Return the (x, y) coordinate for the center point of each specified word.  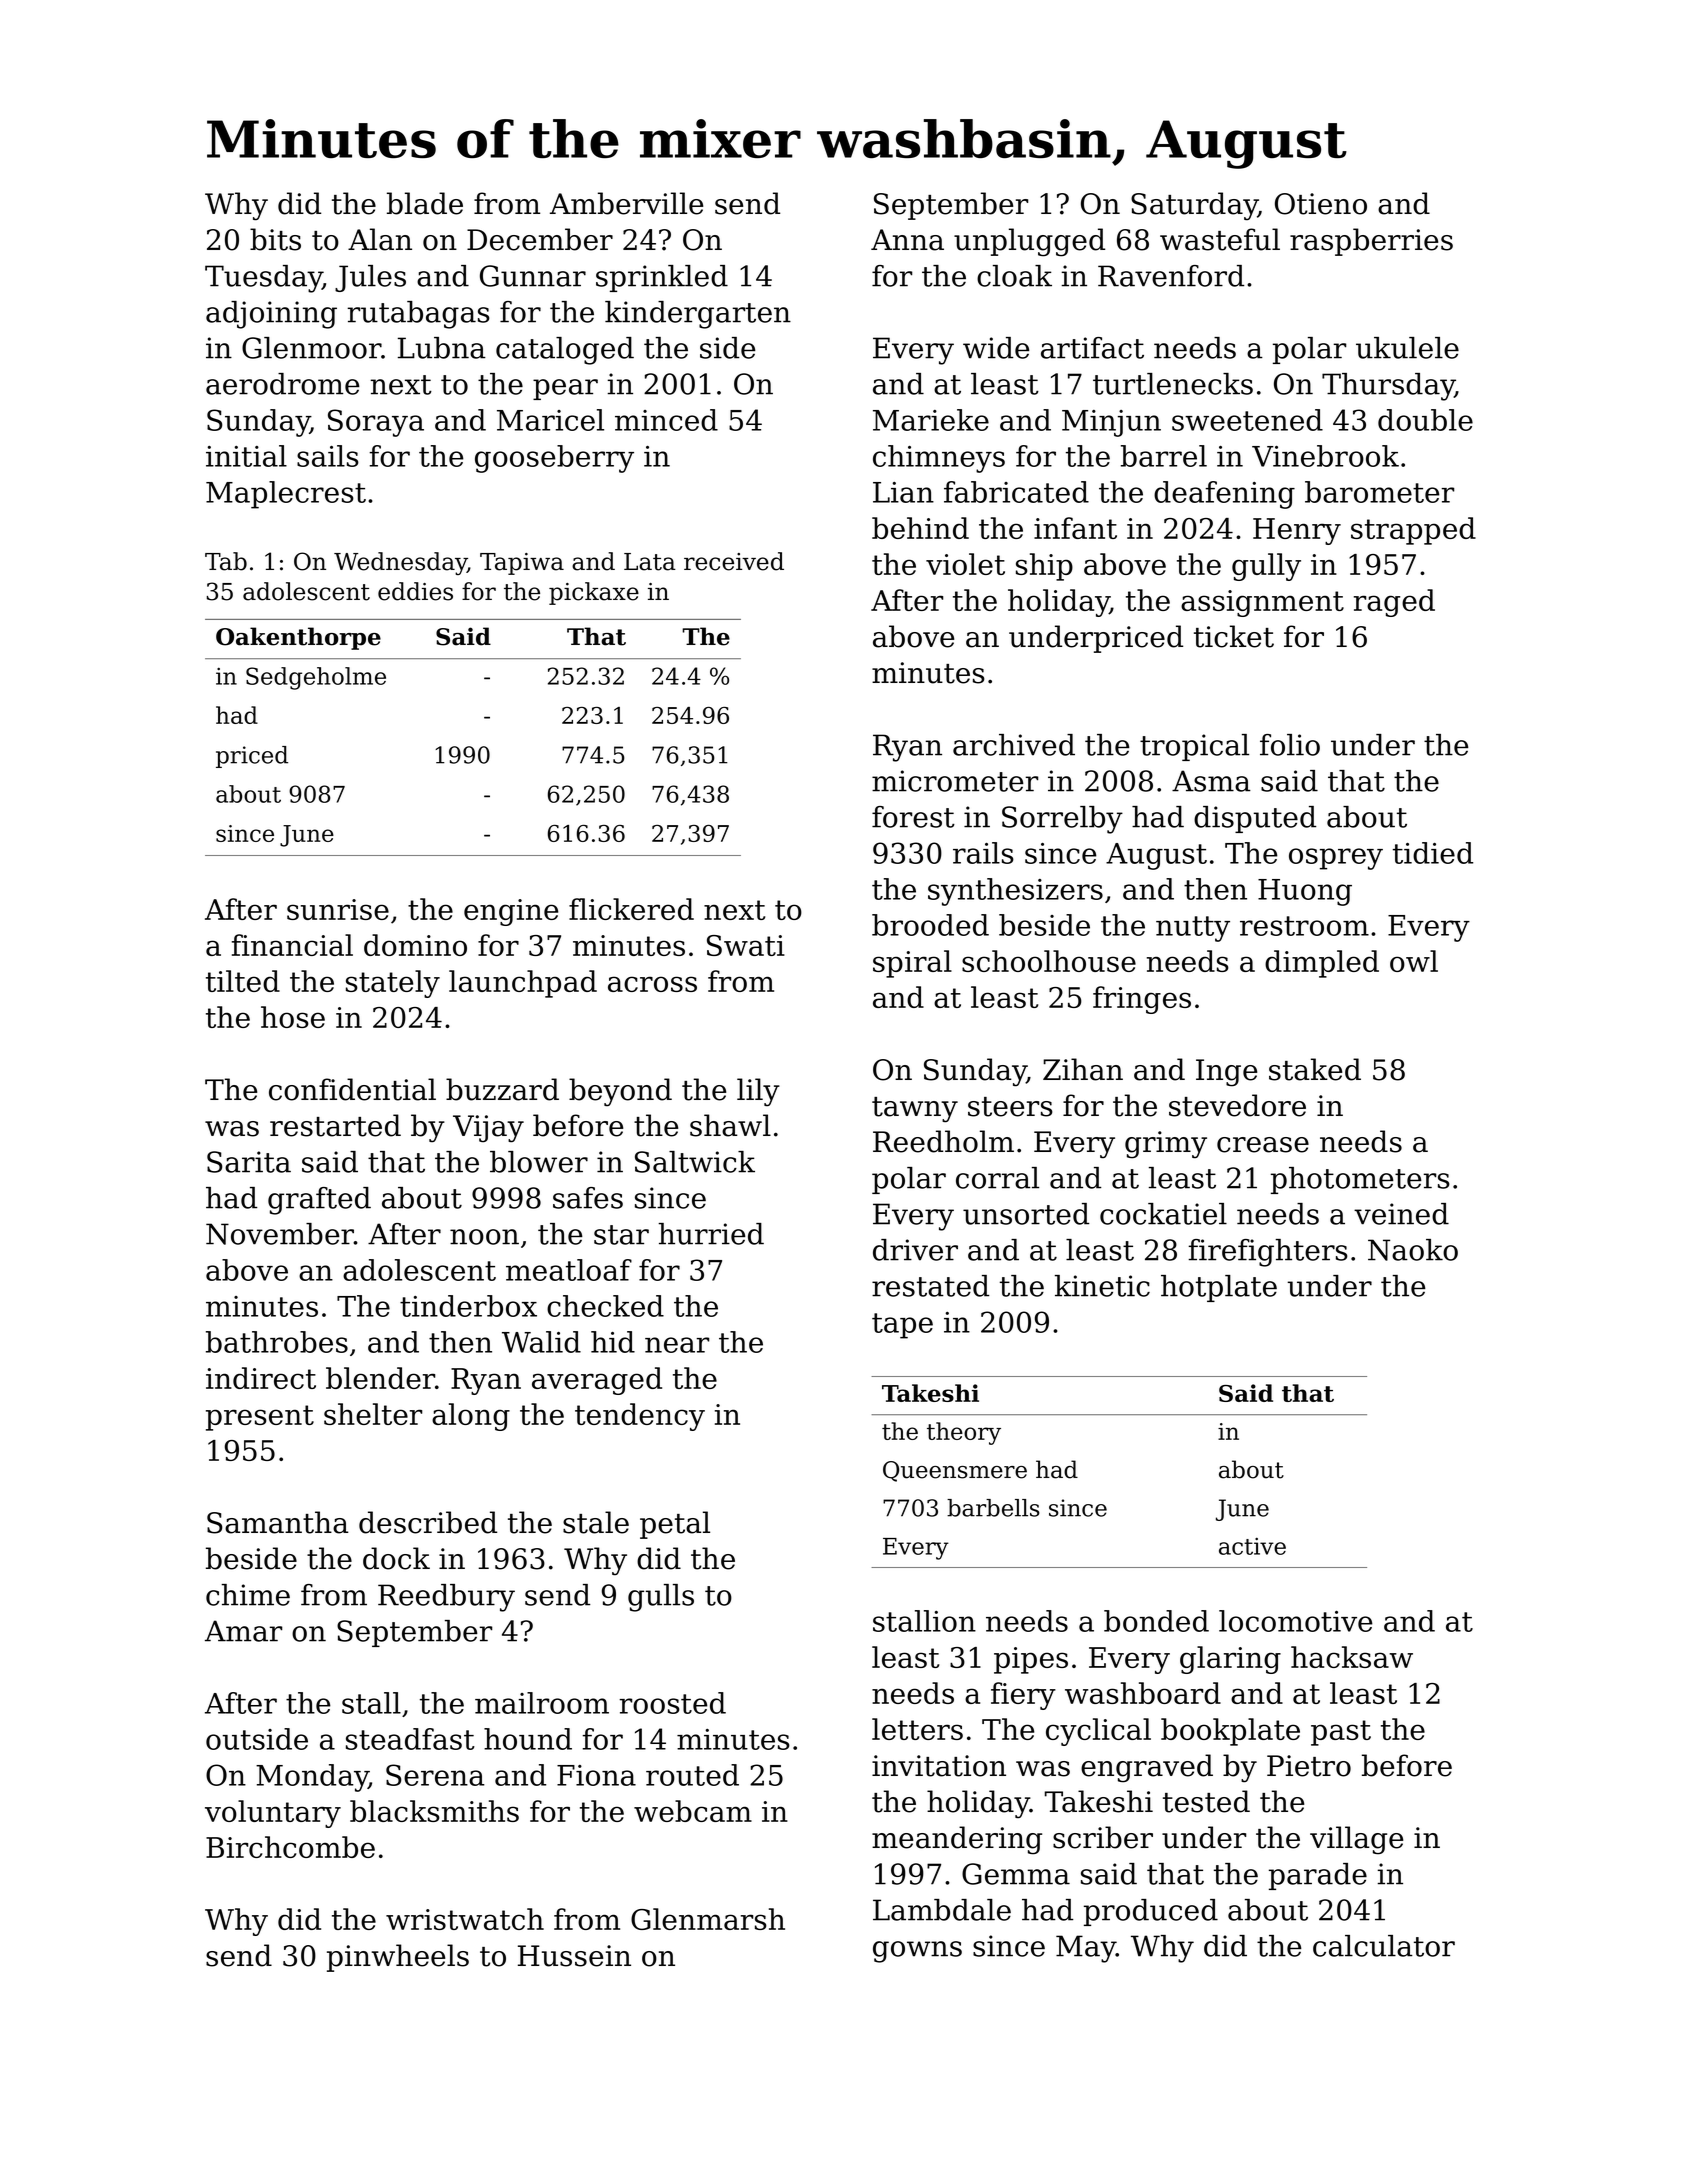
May (1086, 1949)
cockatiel (1163, 1214)
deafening (1224, 495)
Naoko (1413, 1250)
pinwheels (398, 1958)
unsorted (1026, 1214)
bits (275, 239)
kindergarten (698, 315)
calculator (1384, 1946)
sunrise (338, 909)
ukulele (1407, 348)
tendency (640, 1417)
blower (539, 1162)
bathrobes (277, 1342)
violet (965, 564)
